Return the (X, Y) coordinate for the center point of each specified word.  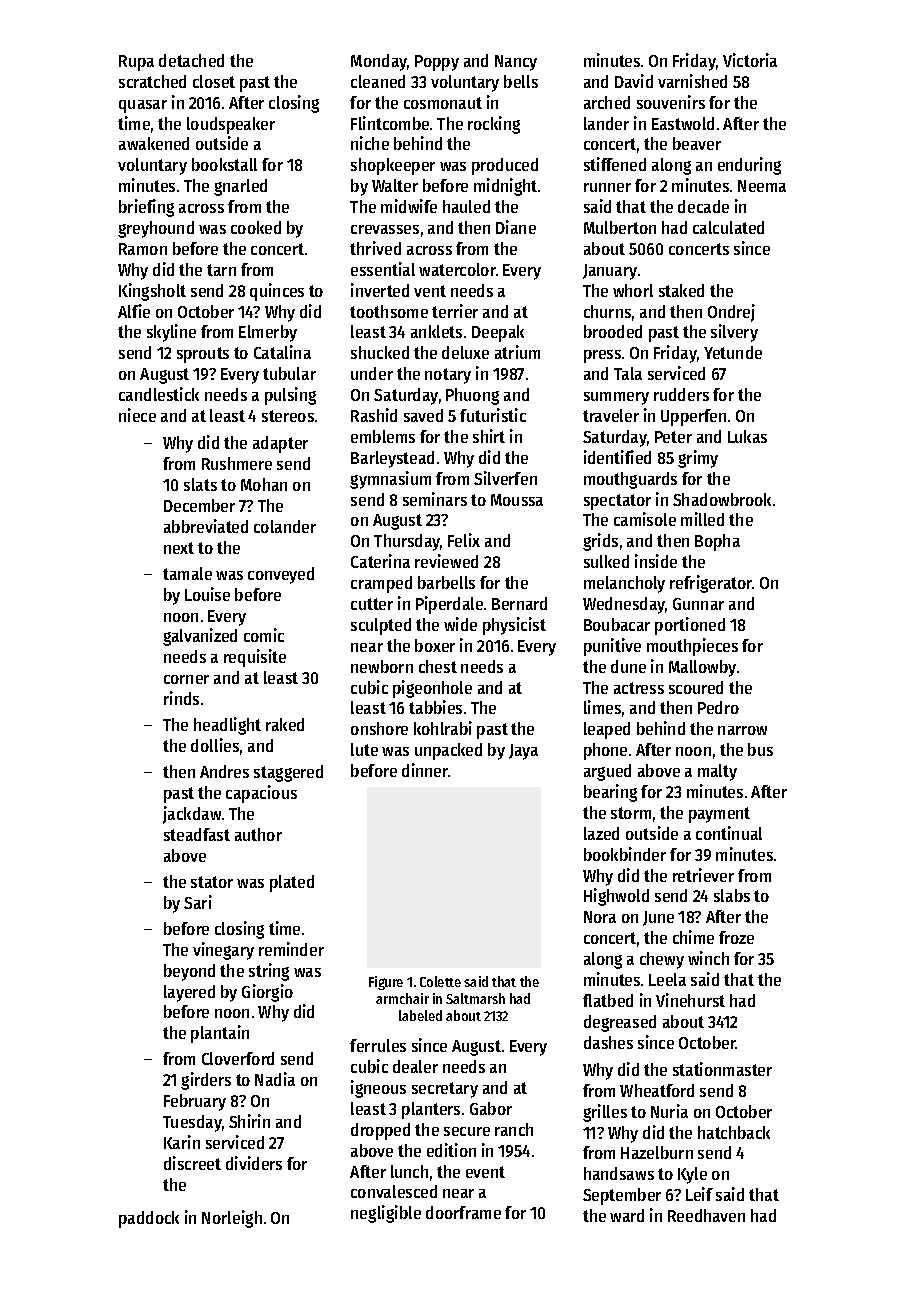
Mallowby (702, 668)
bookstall (224, 164)
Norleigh (232, 1219)
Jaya (523, 752)
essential (383, 269)
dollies (215, 745)
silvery (734, 333)
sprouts (203, 355)
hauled (466, 206)
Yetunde (733, 352)
